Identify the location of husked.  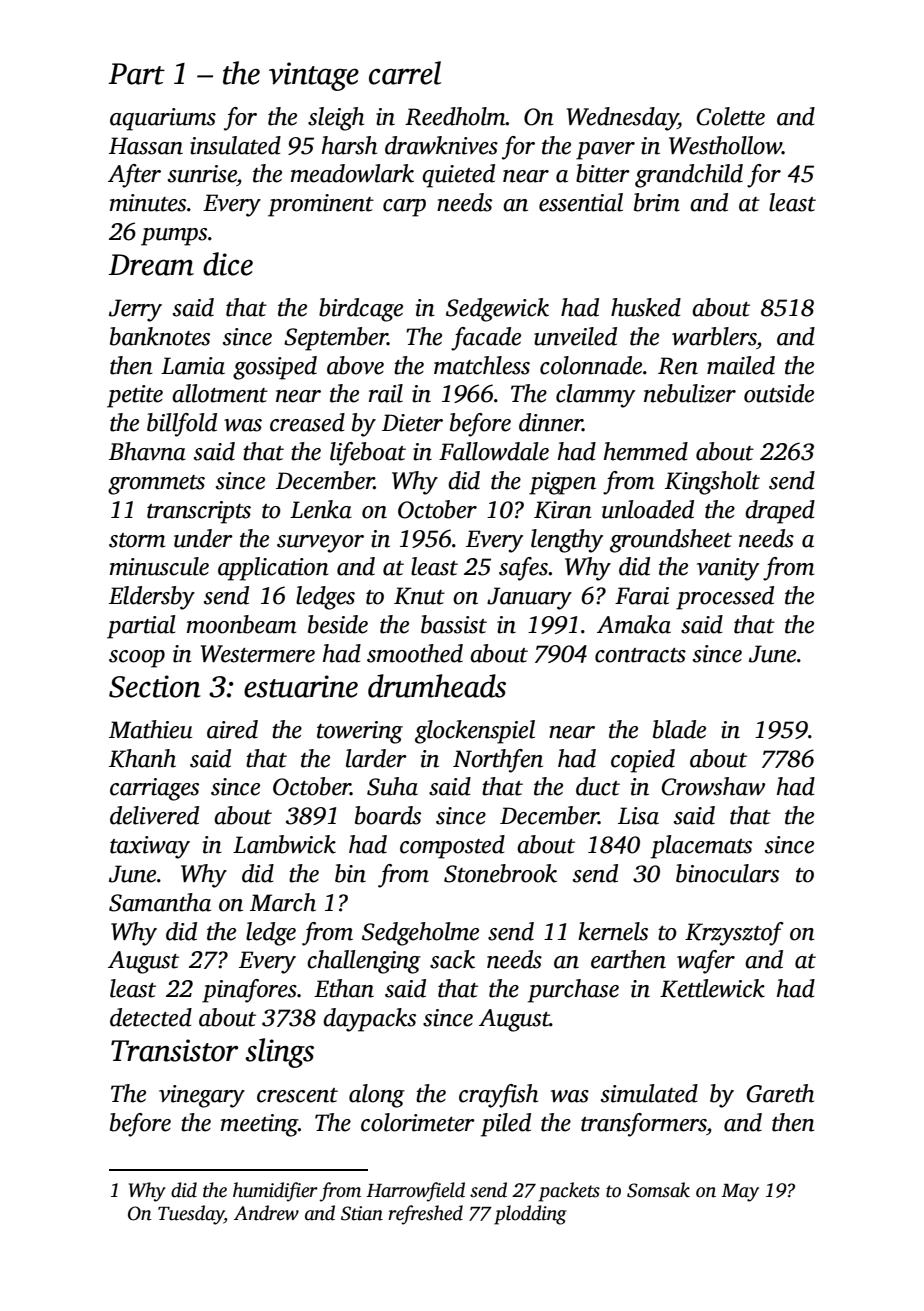
(646, 307).
